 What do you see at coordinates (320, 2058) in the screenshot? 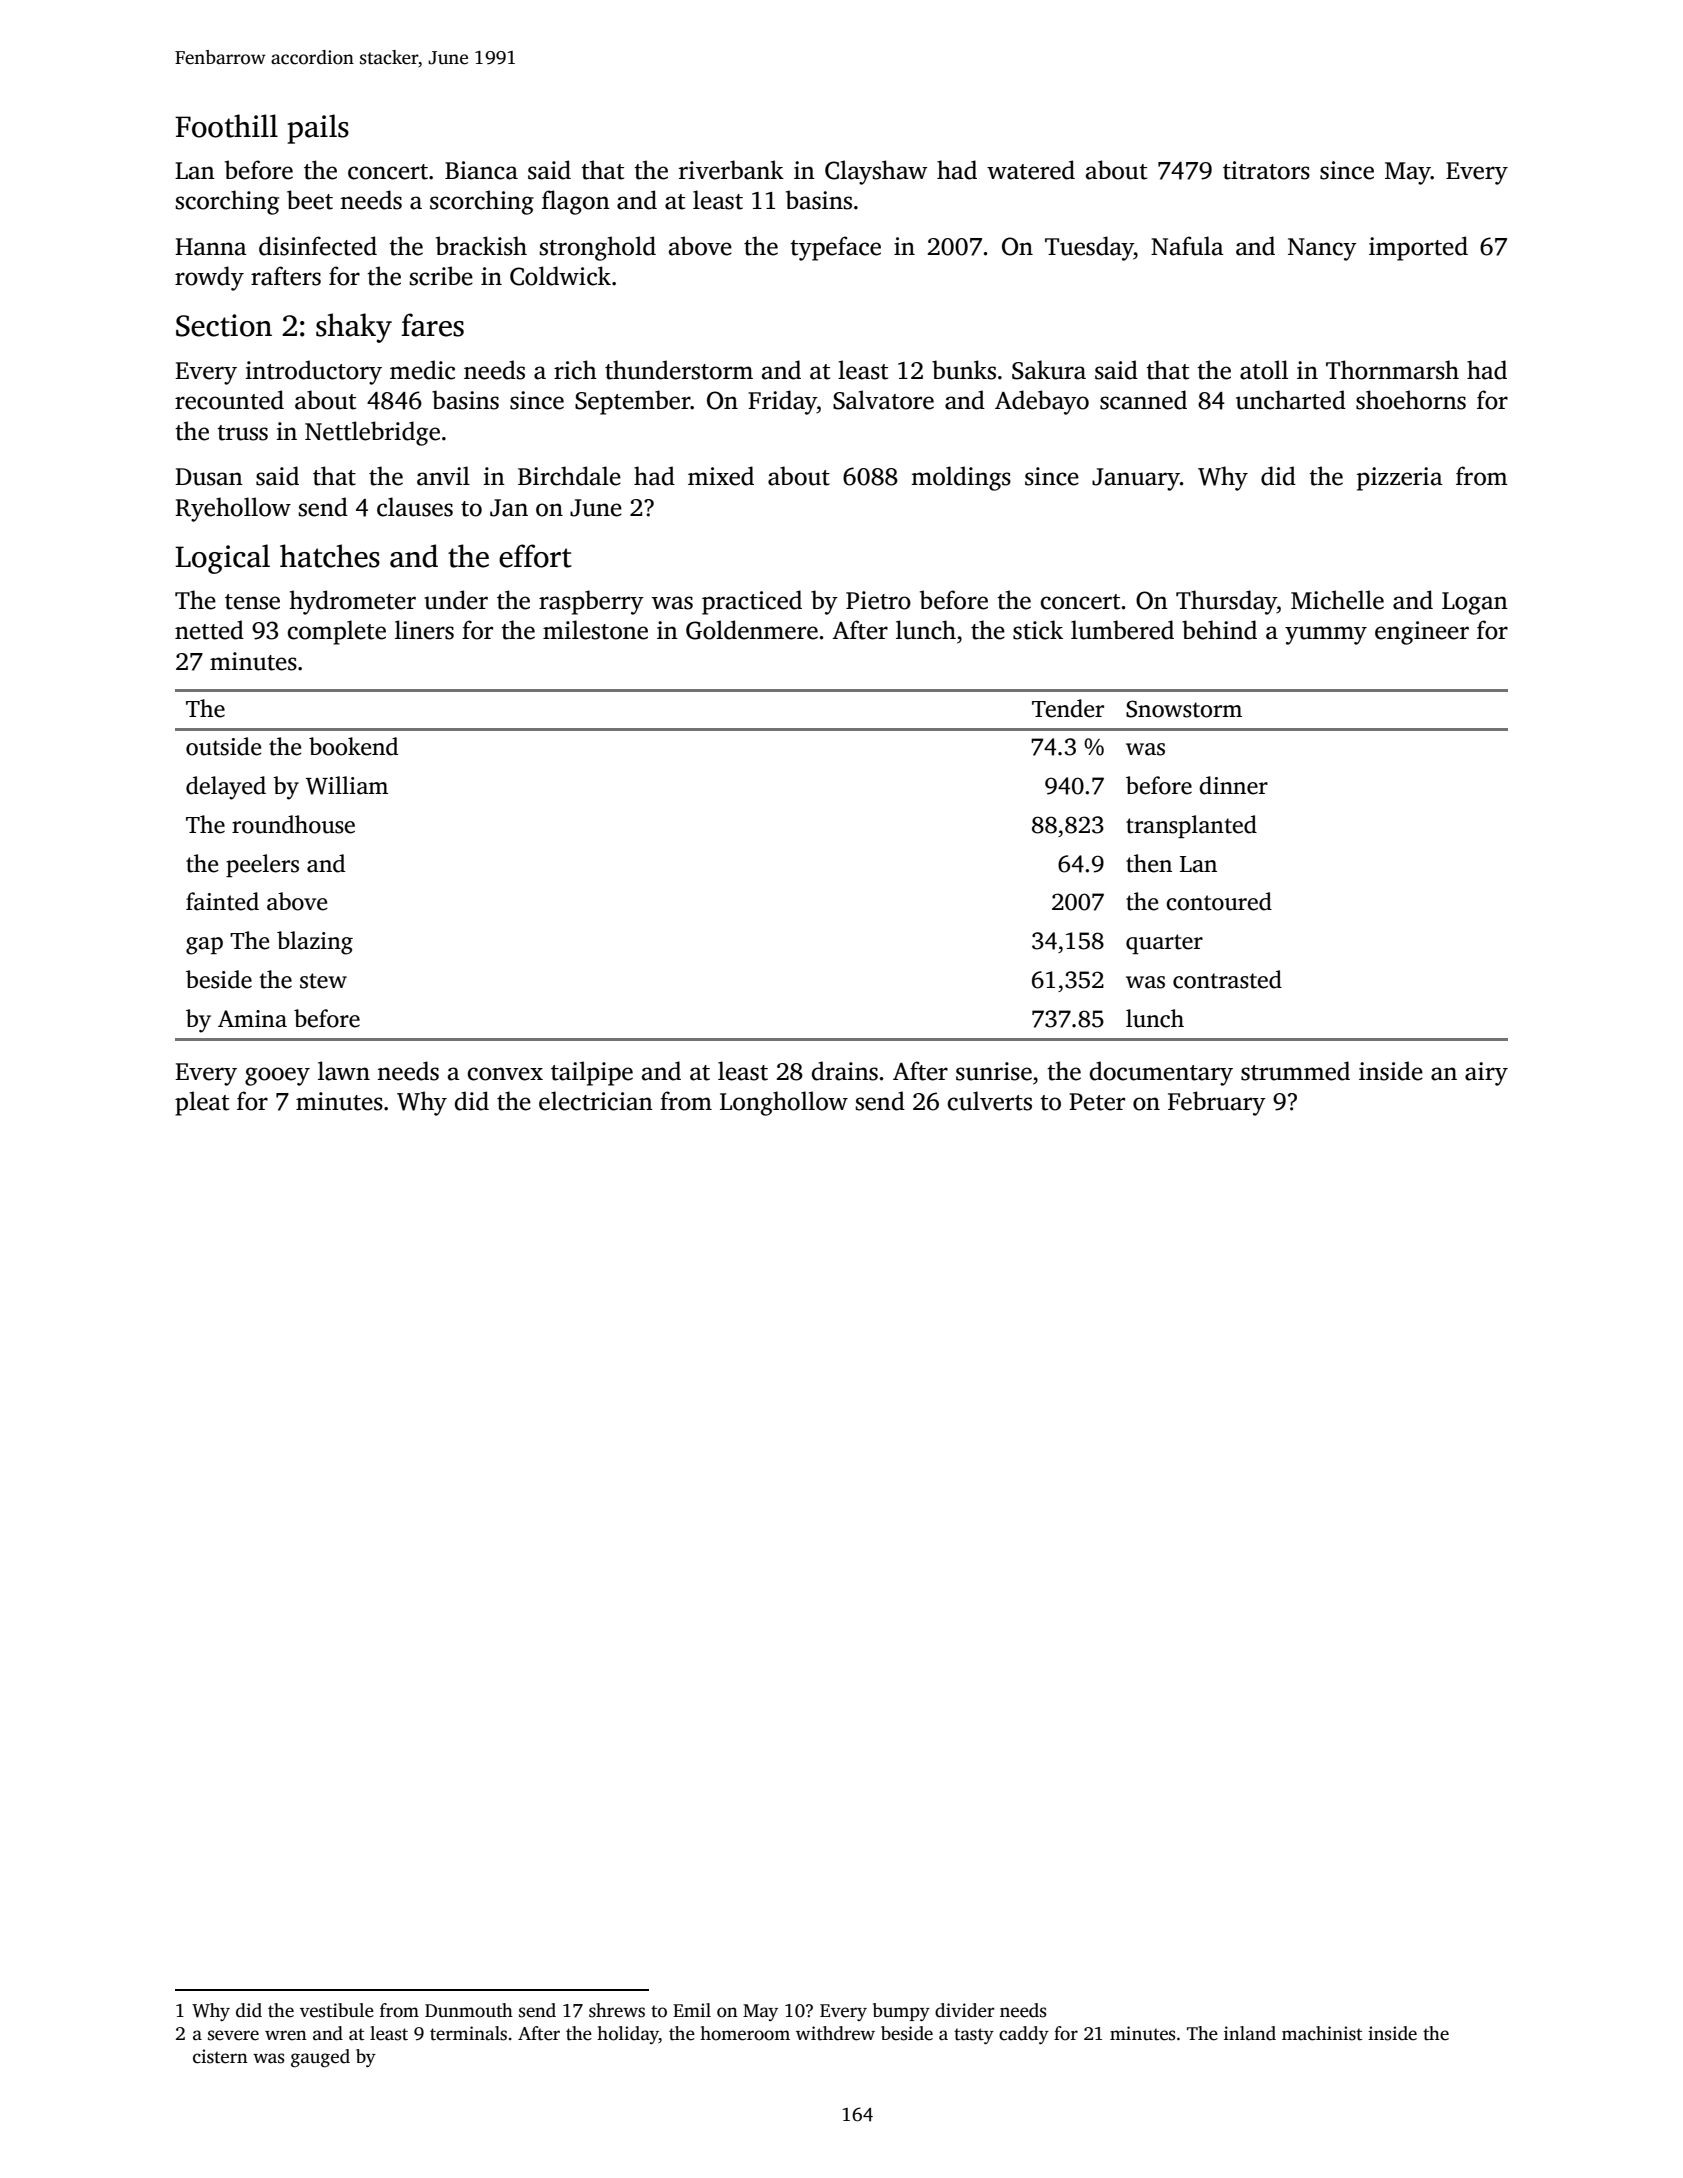
I see `gauged` at bounding box center [320, 2058].
